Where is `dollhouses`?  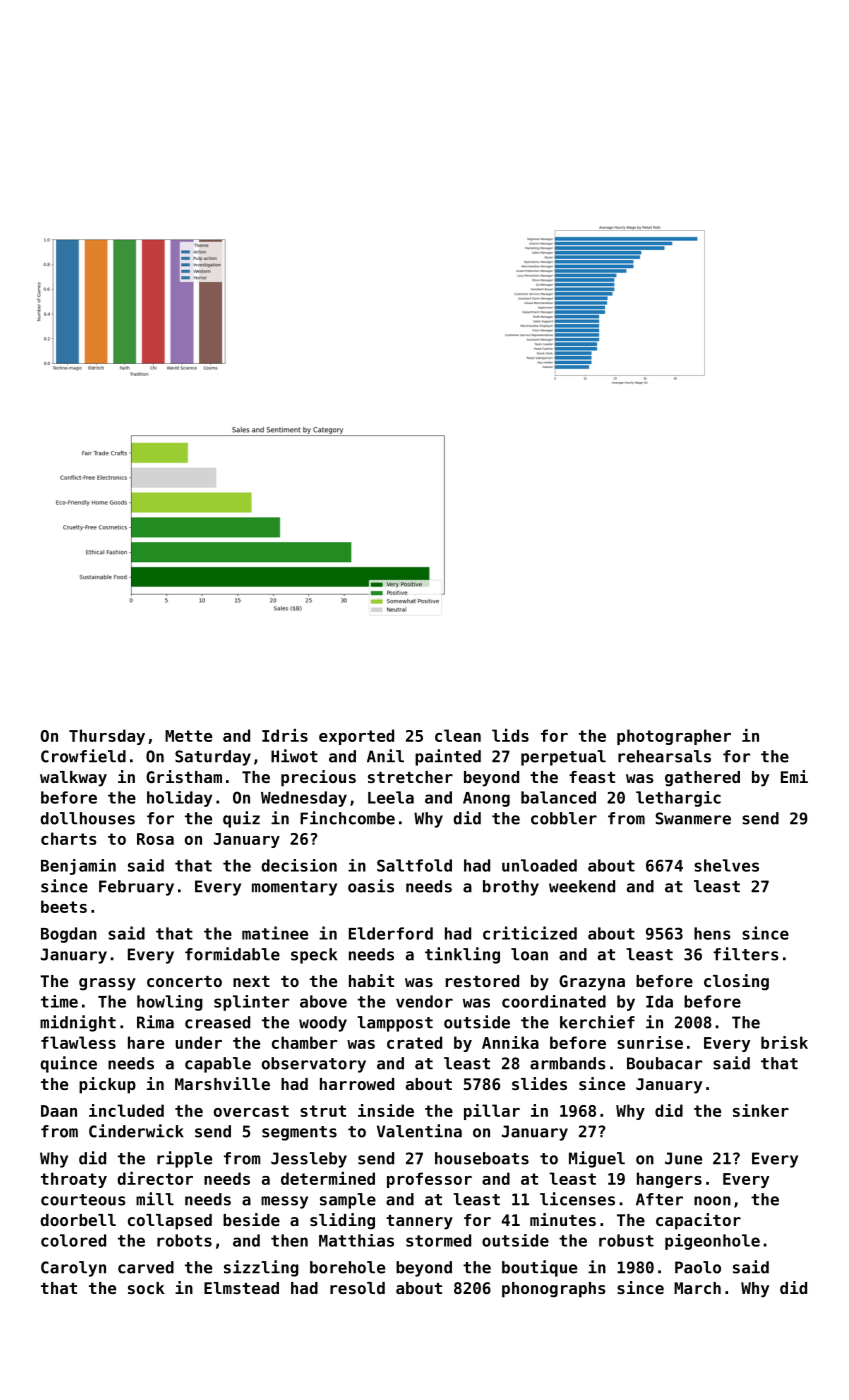 dollhouses is located at coordinates (87, 818).
